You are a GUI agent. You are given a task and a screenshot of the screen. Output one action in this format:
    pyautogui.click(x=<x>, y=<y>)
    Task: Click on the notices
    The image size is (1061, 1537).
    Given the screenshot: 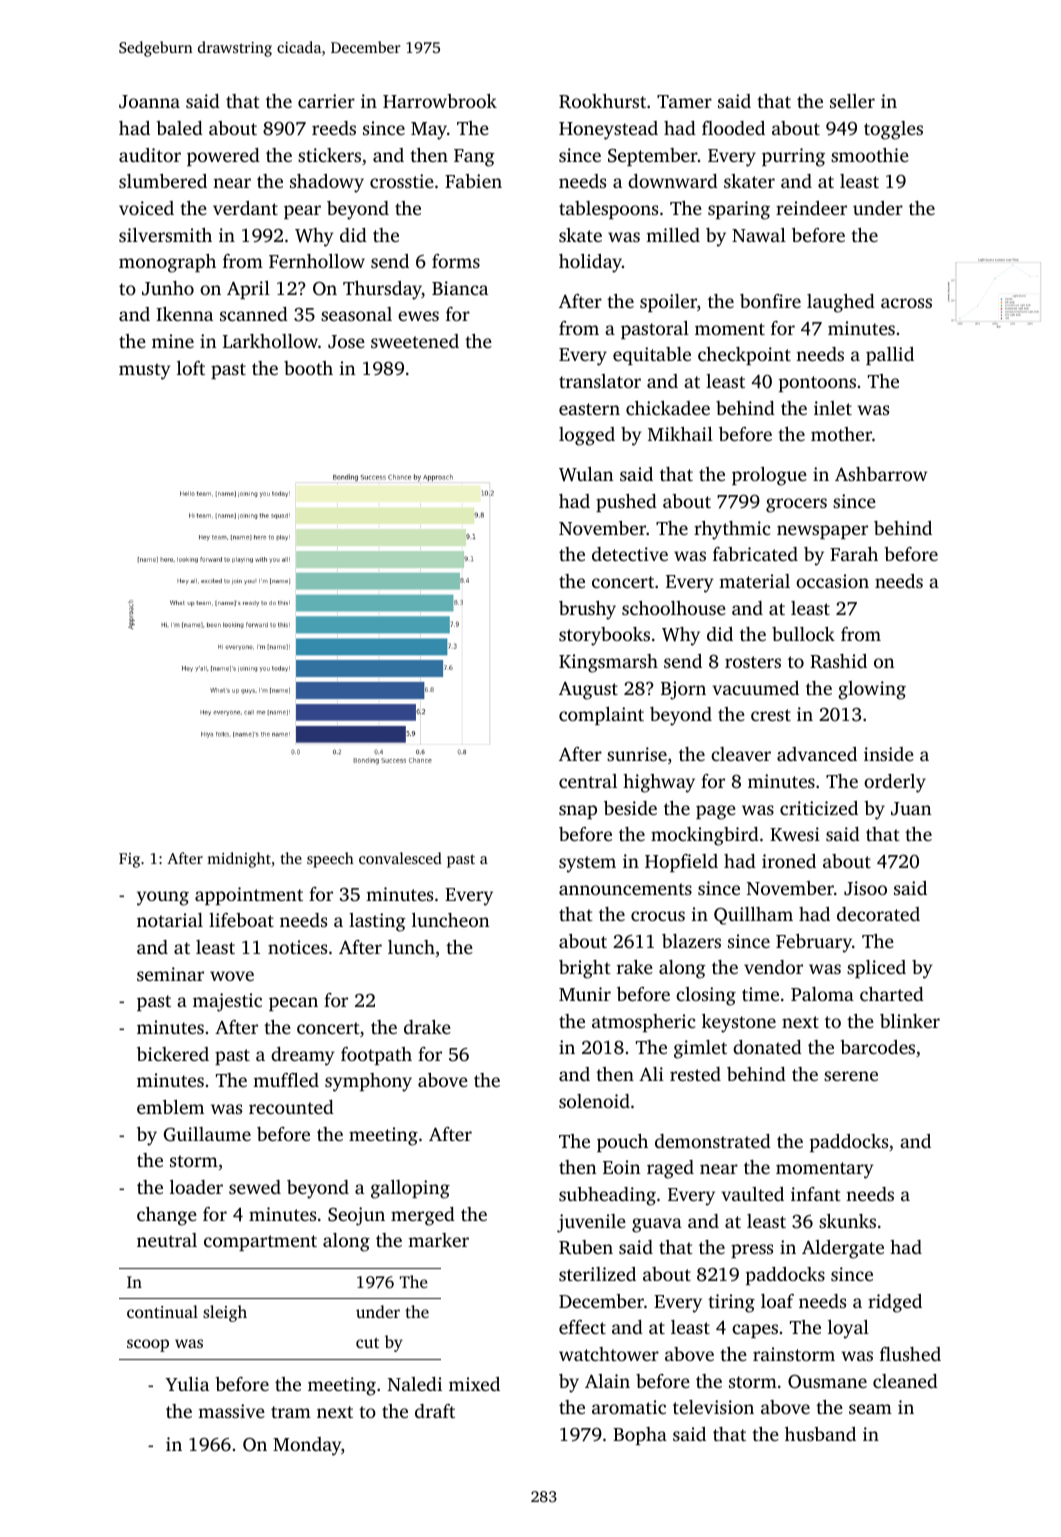 What is the action you would take?
    pyautogui.click(x=297, y=947)
